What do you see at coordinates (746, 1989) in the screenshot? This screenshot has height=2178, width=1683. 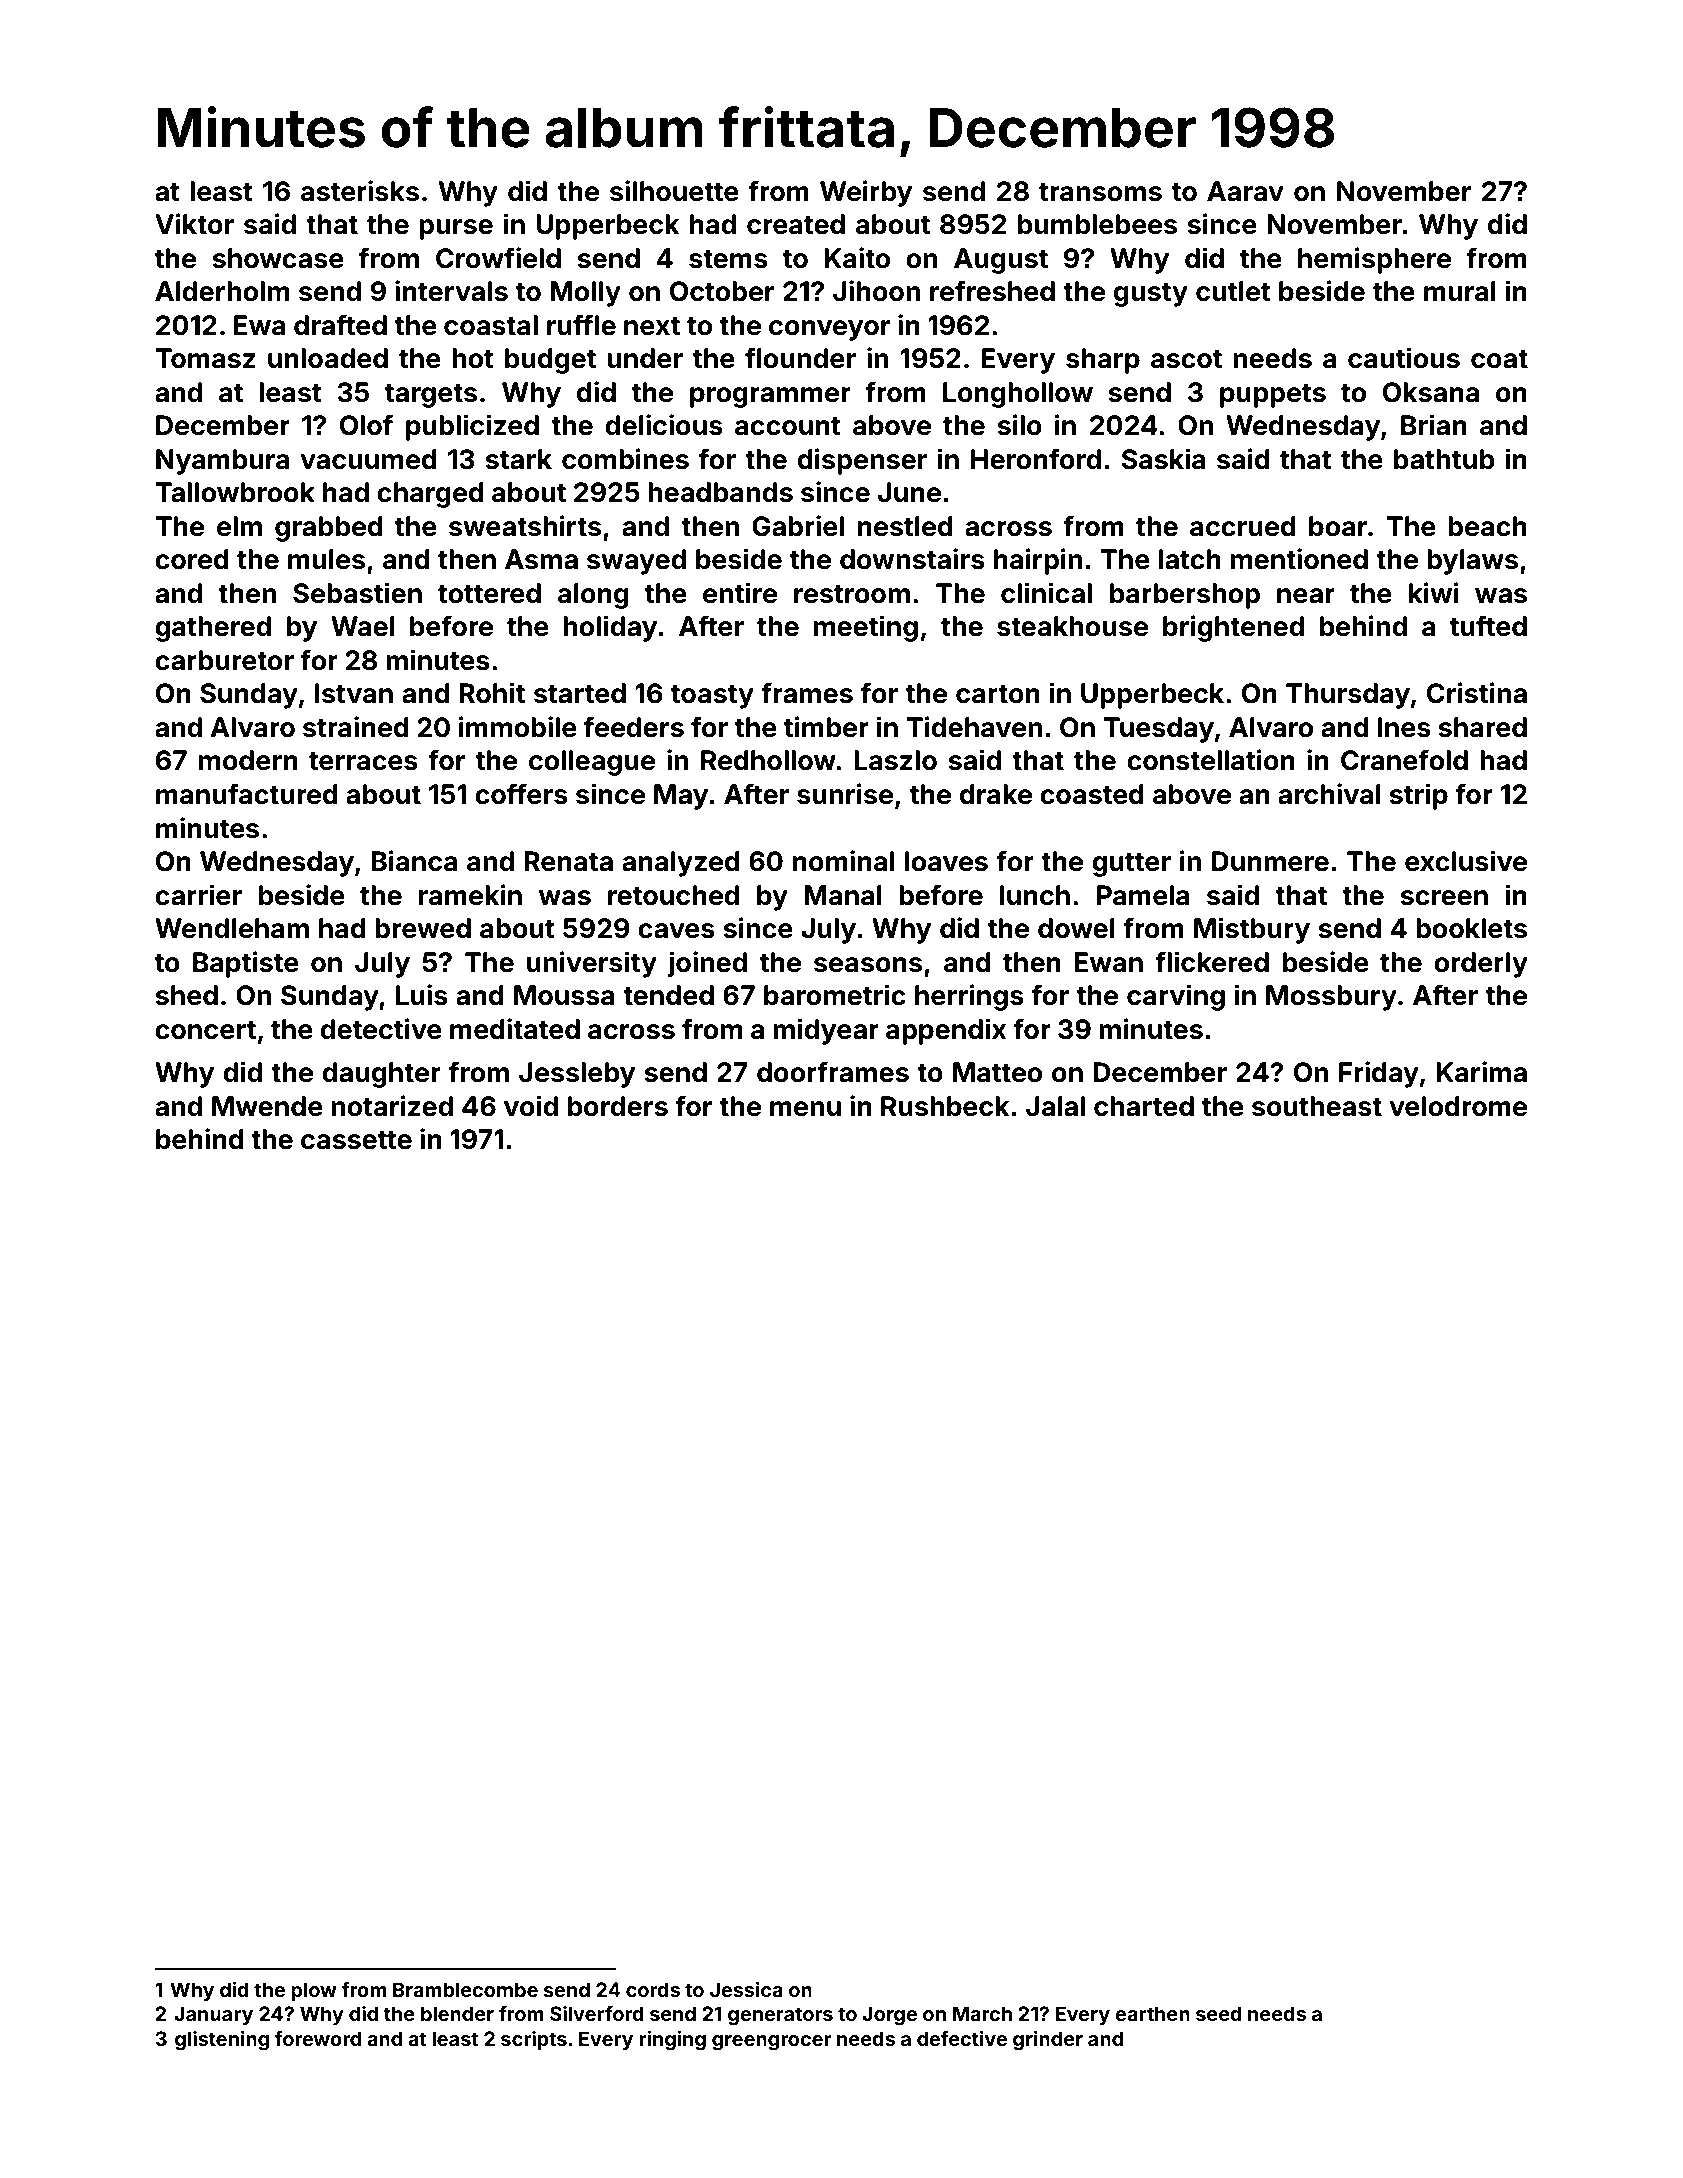 I see `Jessica` at bounding box center [746, 1989].
